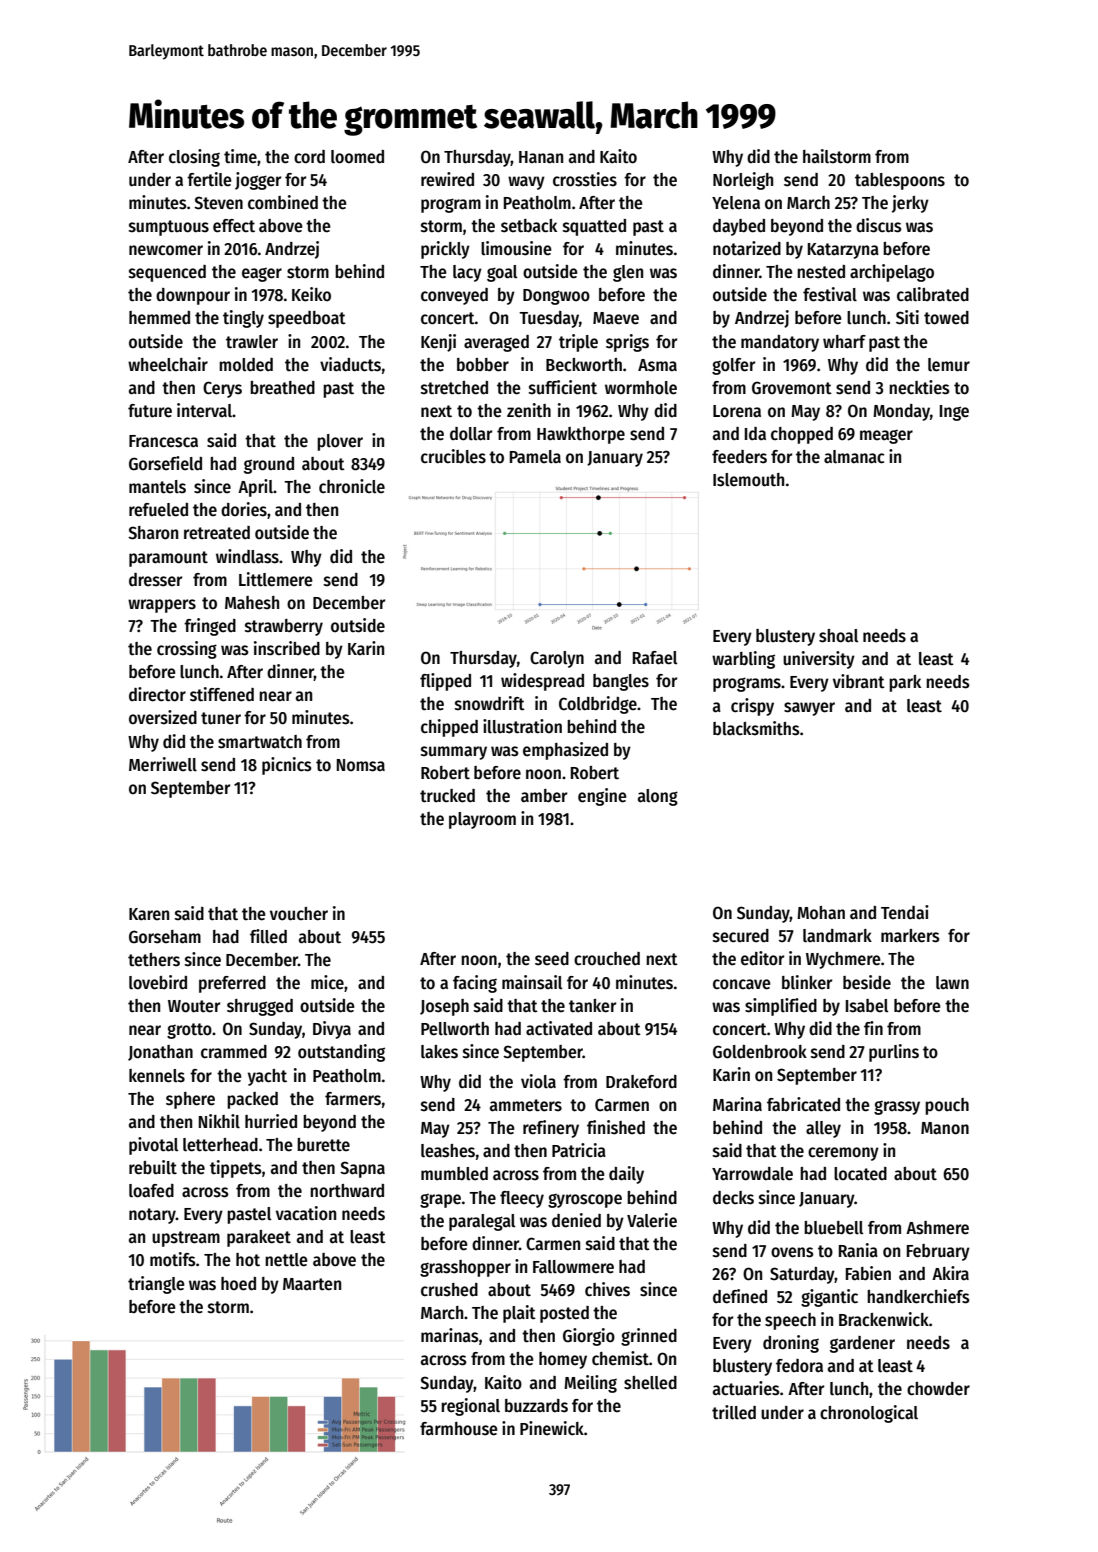 The width and height of the page is (1098, 1552). I want to click on lawn, so click(952, 983).
